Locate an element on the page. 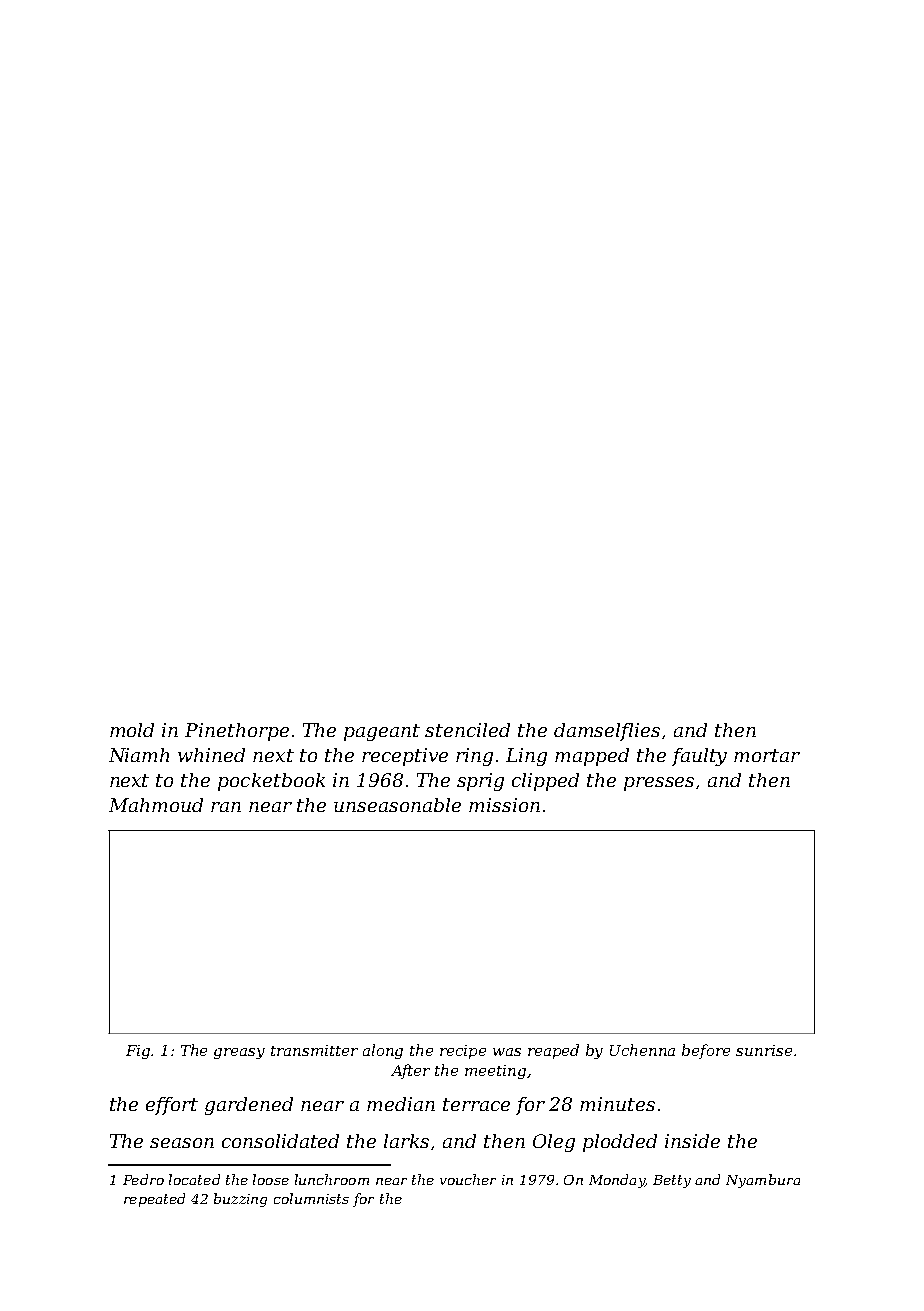 The height and width of the image is (1311, 924). mission is located at coordinates (504, 805).
